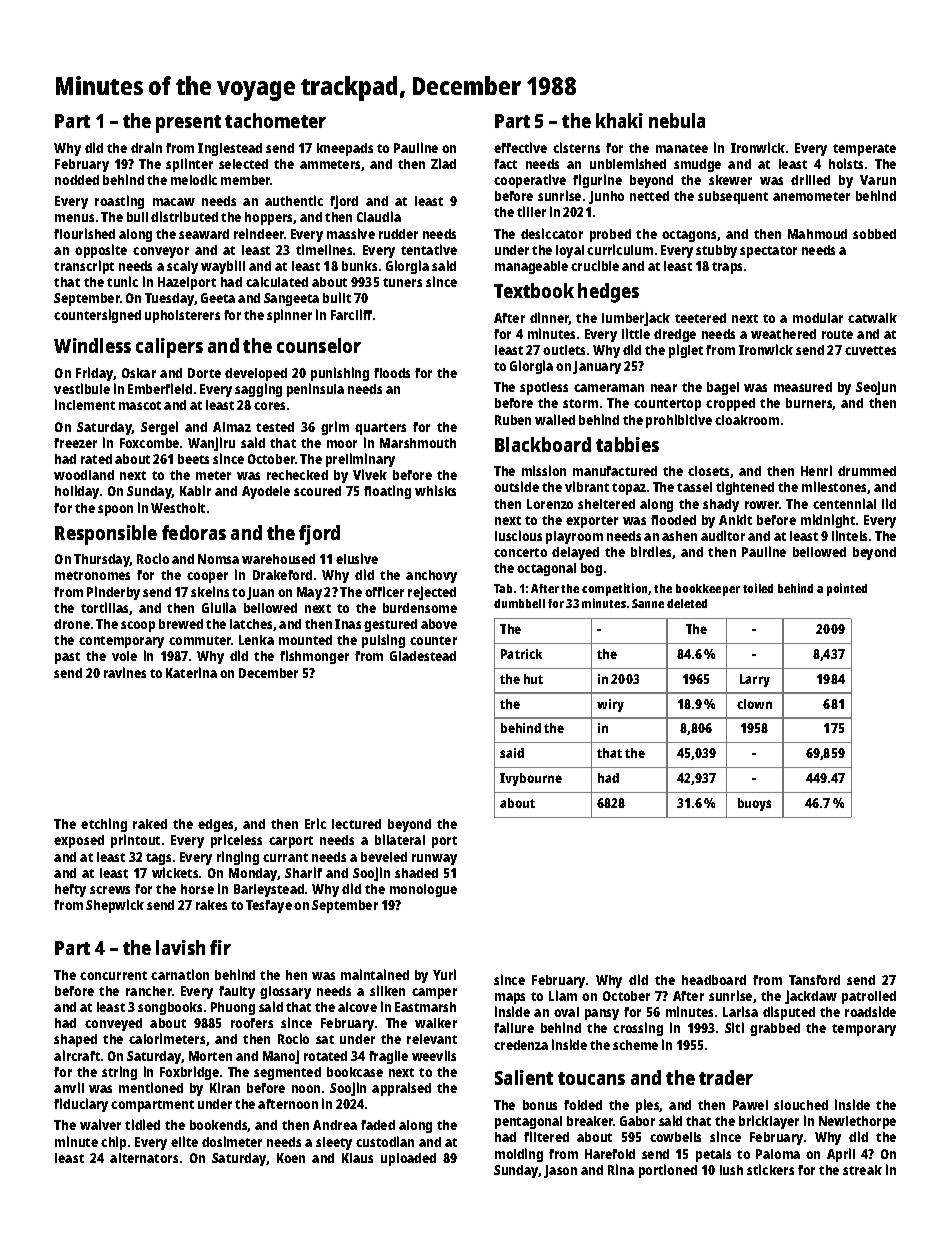 The width and height of the document is (952, 1233). Describe the element at coordinates (287, 1073) in the document. I see `segmented` at that location.
